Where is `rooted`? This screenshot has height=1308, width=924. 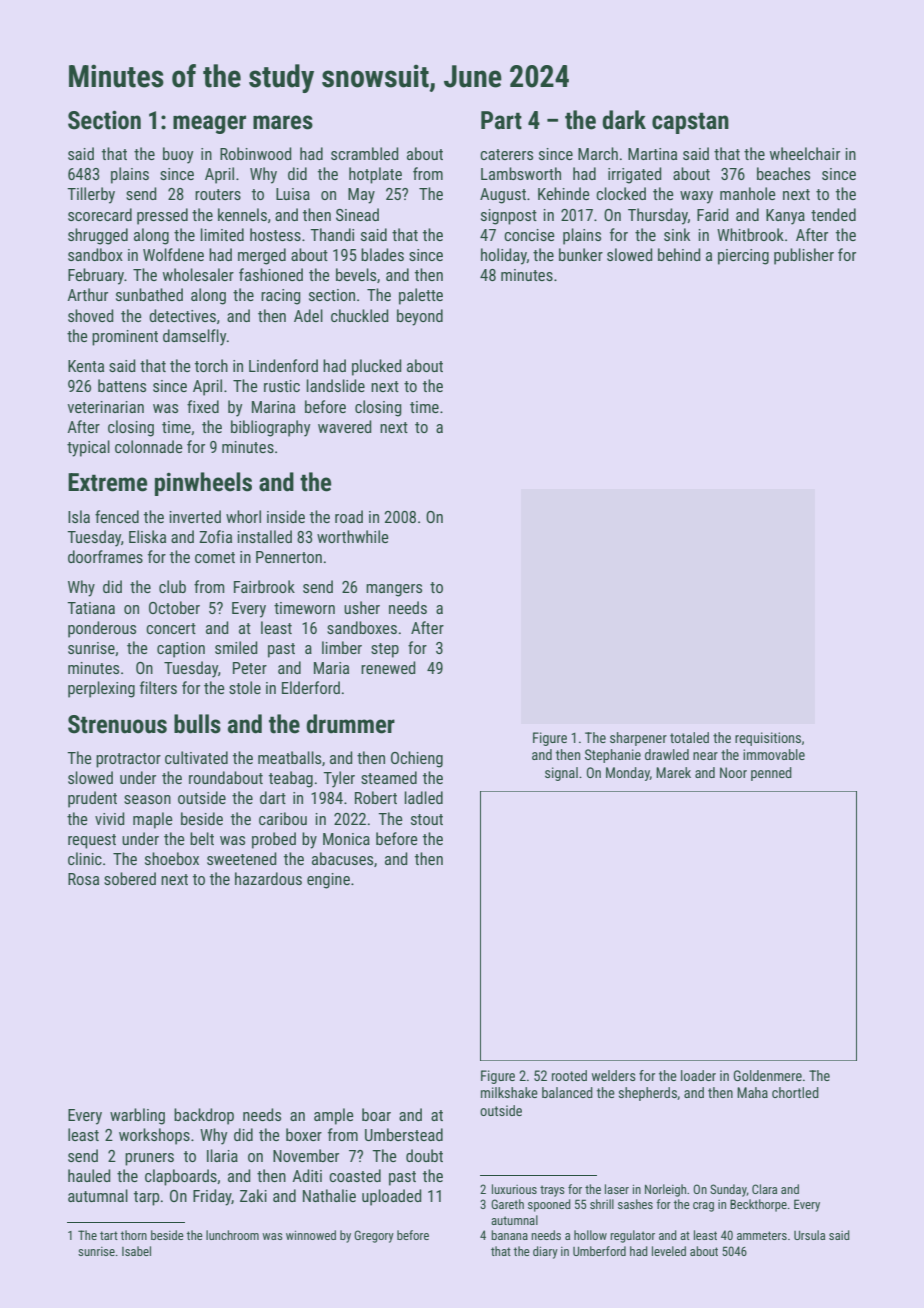
rooted is located at coordinates (569, 1075).
